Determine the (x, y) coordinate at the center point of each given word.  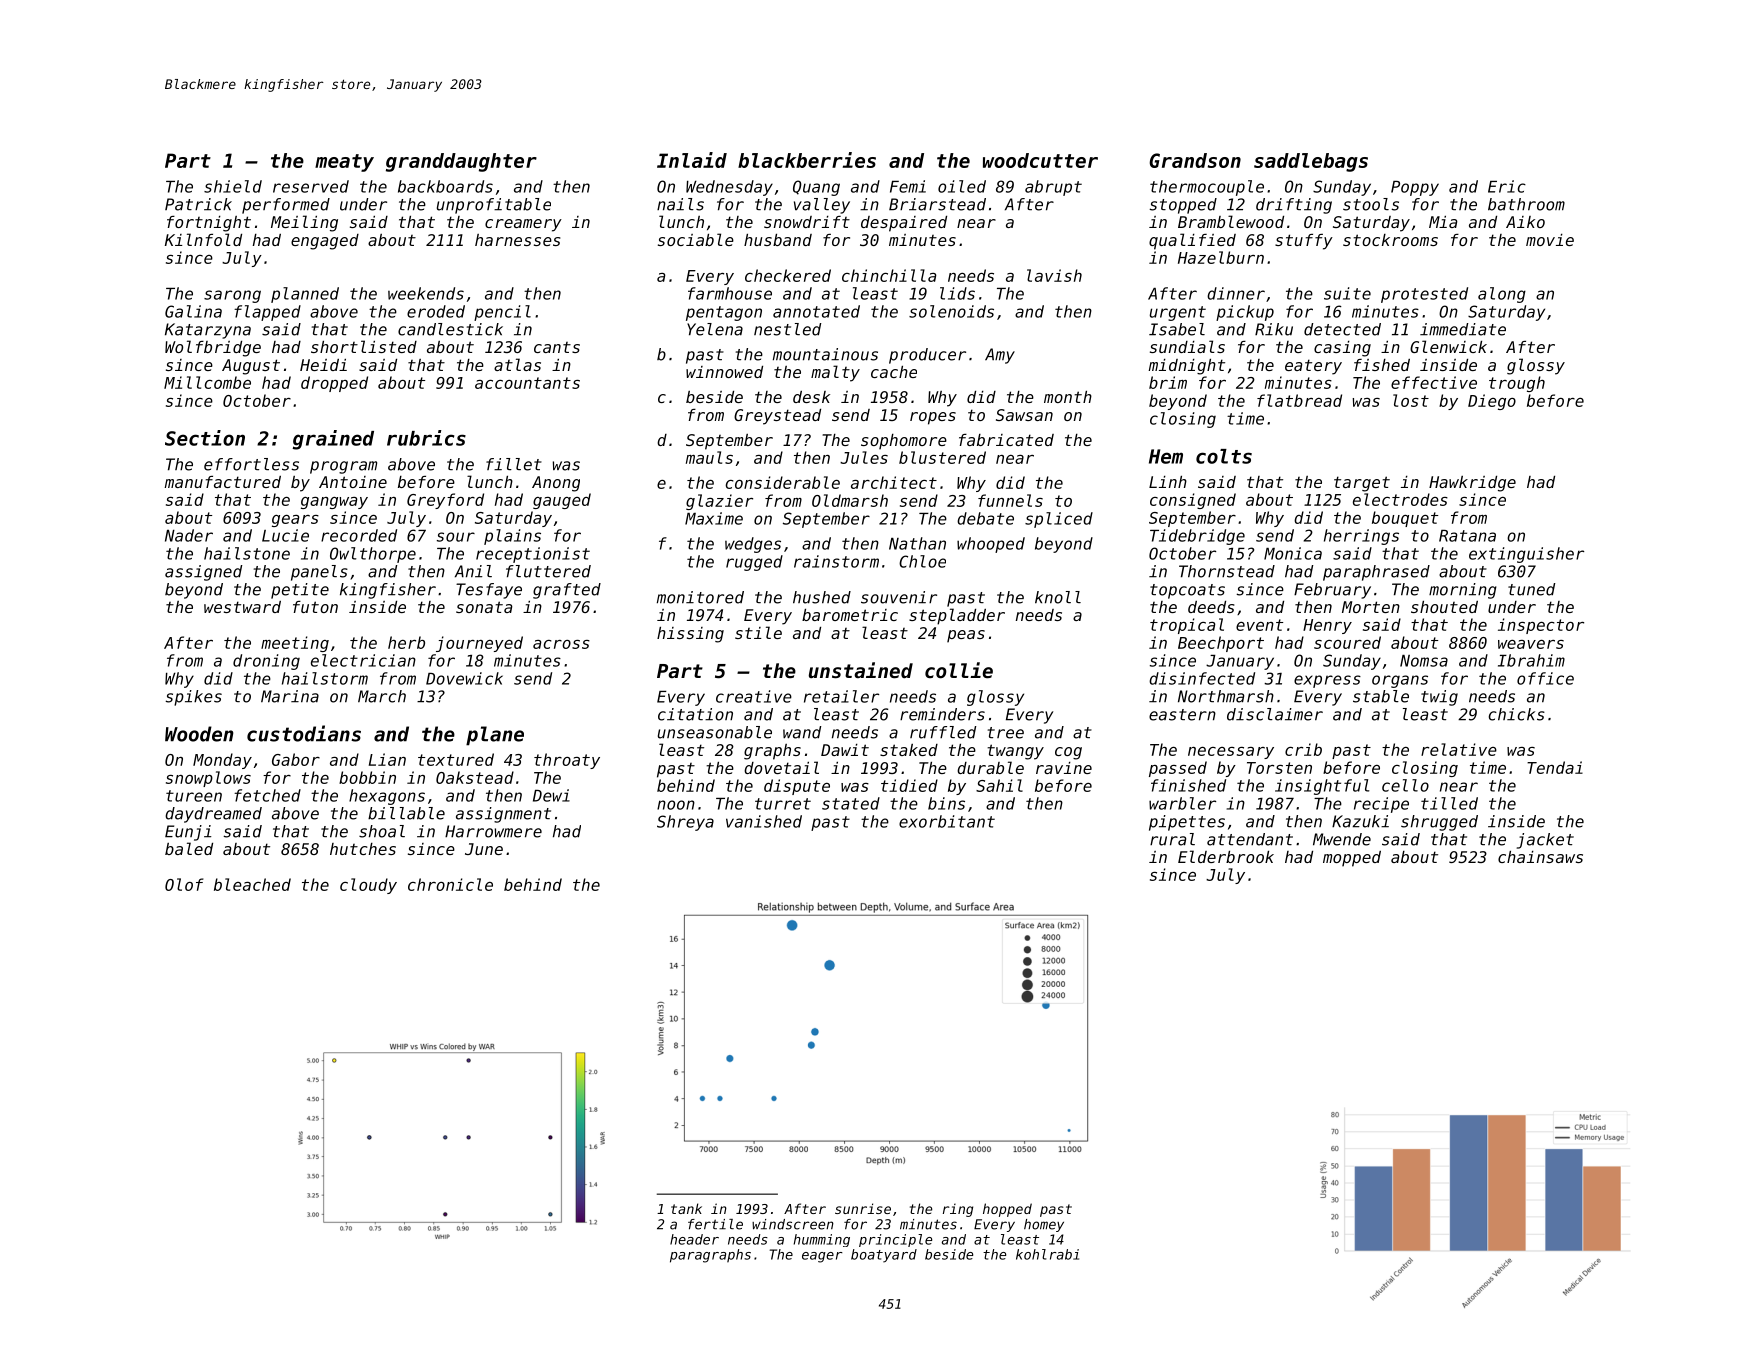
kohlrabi (1047, 1254)
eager (822, 1257)
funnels (1010, 500)
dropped (334, 384)
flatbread (1299, 400)
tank (686, 1208)
